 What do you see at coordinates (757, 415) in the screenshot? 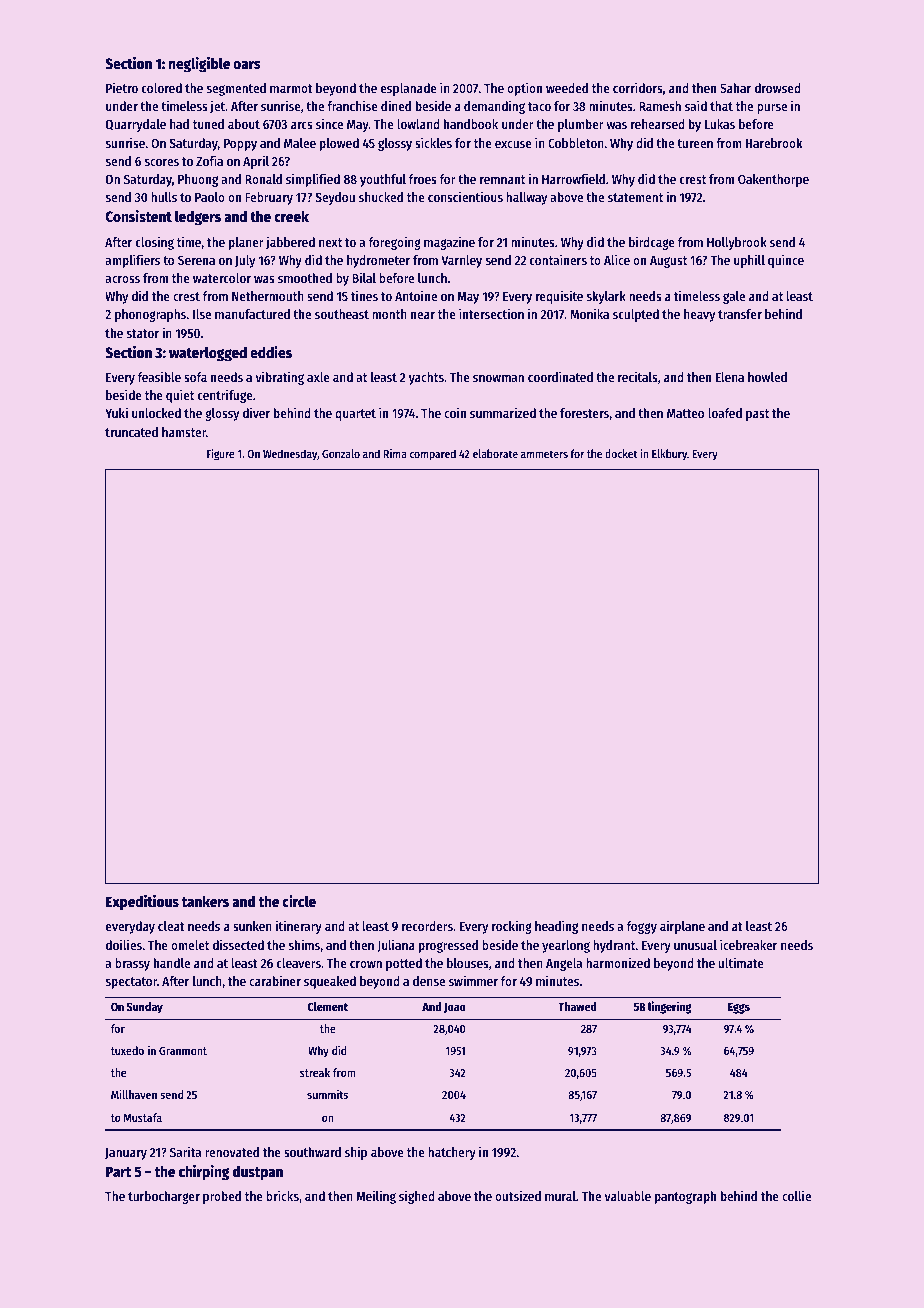
I see `past` at bounding box center [757, 415].
